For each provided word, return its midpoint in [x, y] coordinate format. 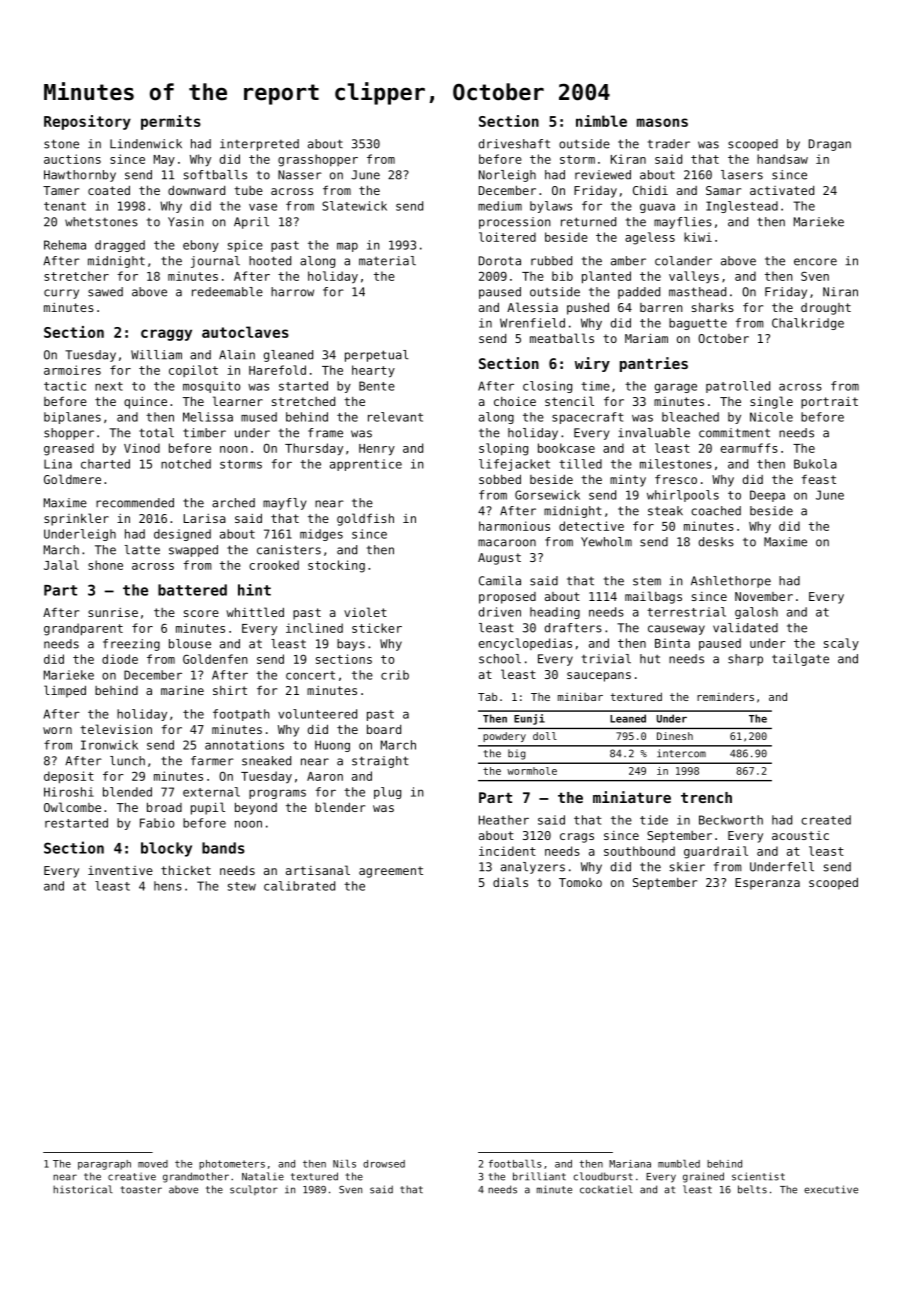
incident [507, 851]
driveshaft [514, 144]
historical [83, 1189]
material [387, 261]
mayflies [683, 223]
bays [351, 645]
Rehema [65, 245]
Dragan [830, 145]
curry [61, 294]
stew [242, 886]
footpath [241, 715]
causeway [676, 630]
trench [706, 797]
